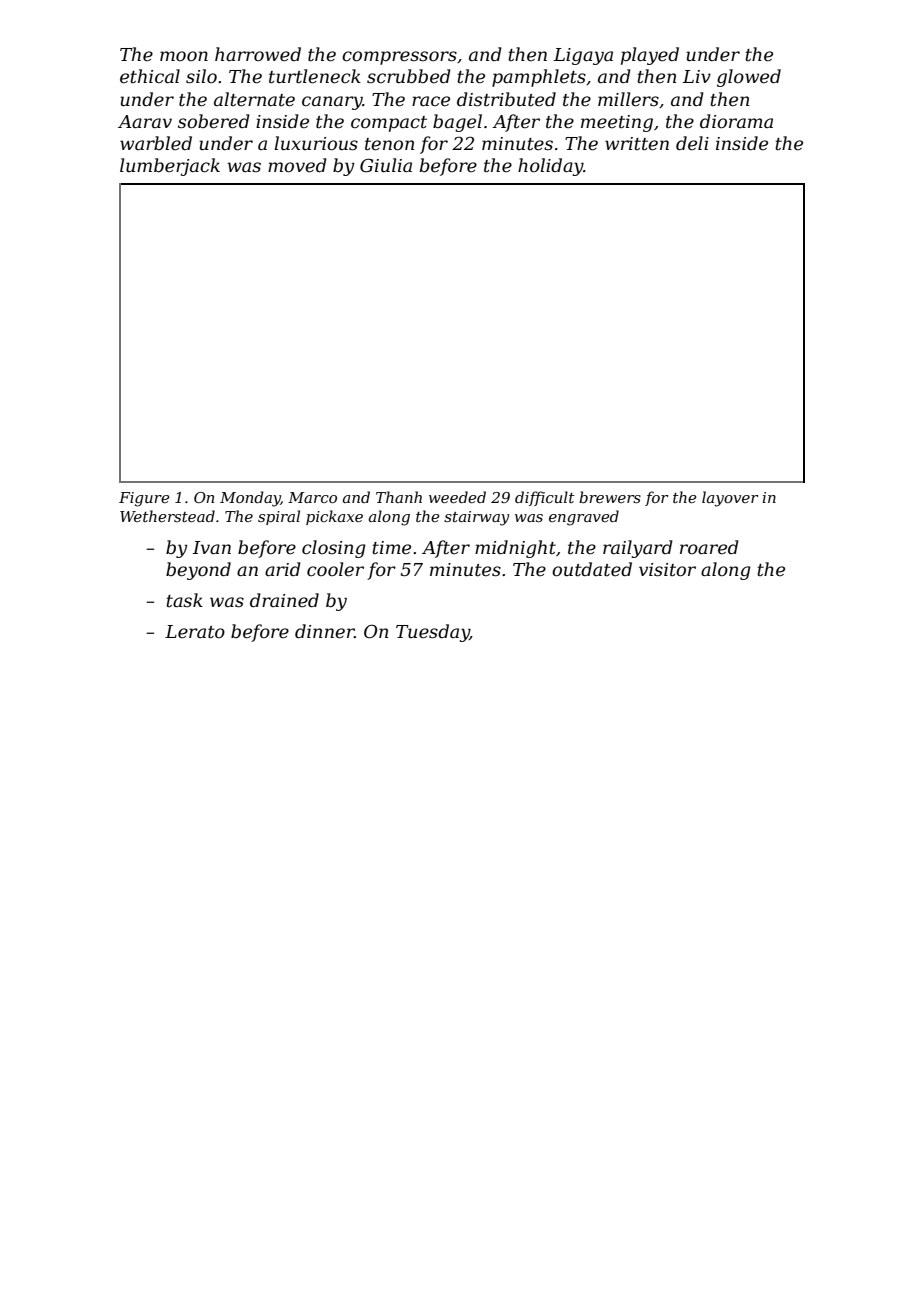  Describe the element at coordinates (184, 56) in the screenshot. I see `moon` at that location.
